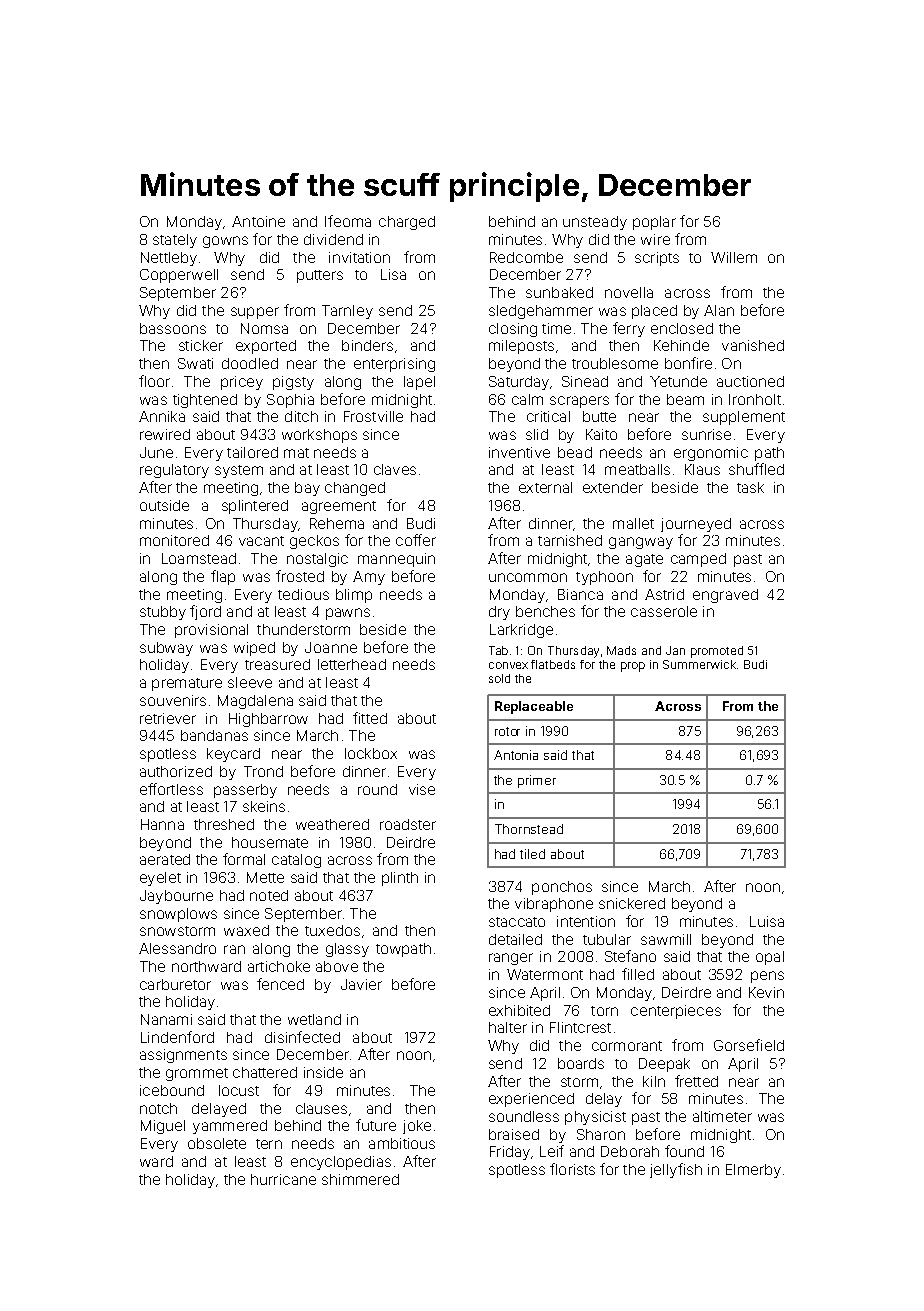  I want to click on obsolete, so click(217, 1143).
